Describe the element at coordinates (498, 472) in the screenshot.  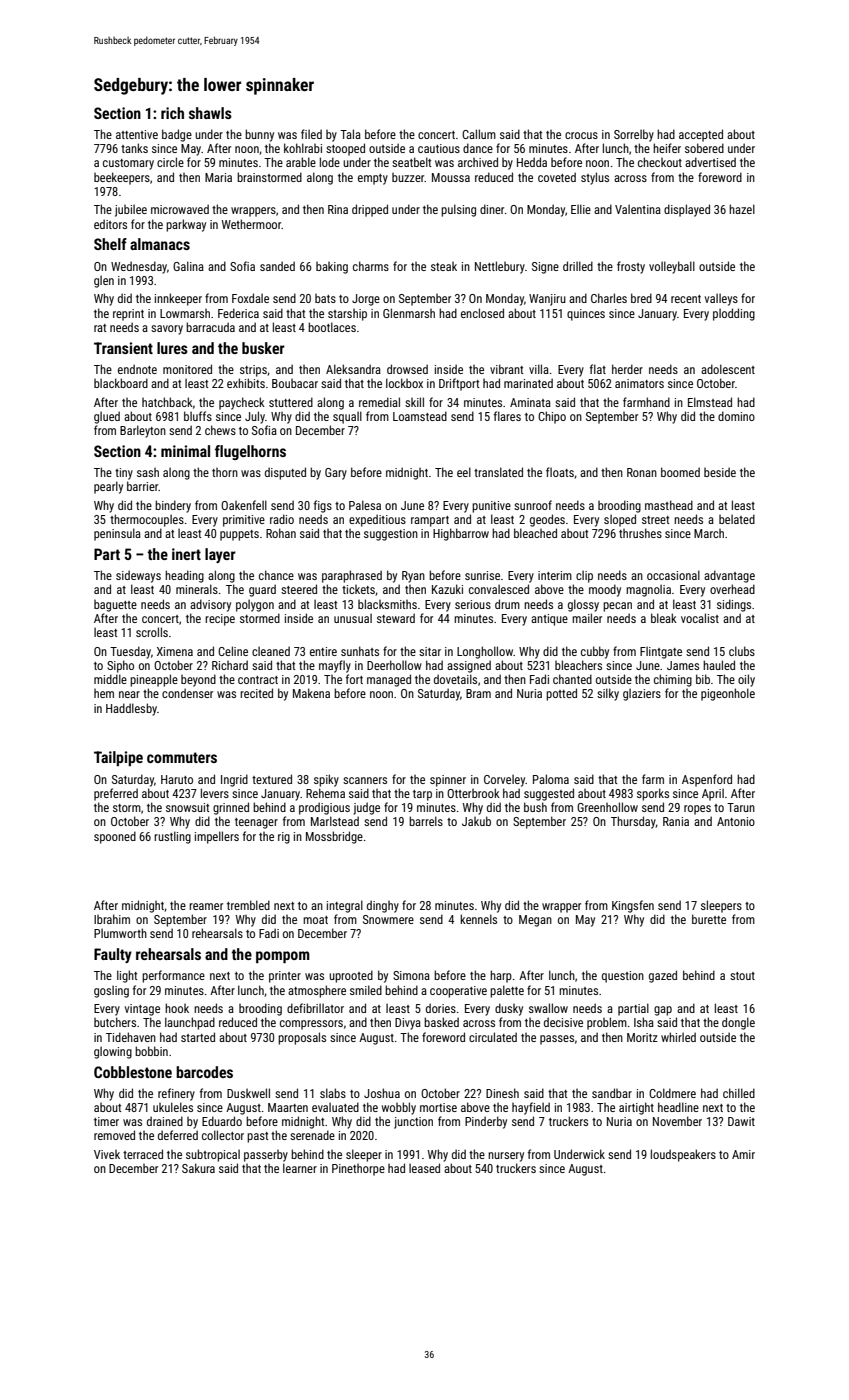
I see `translated` at that location.
